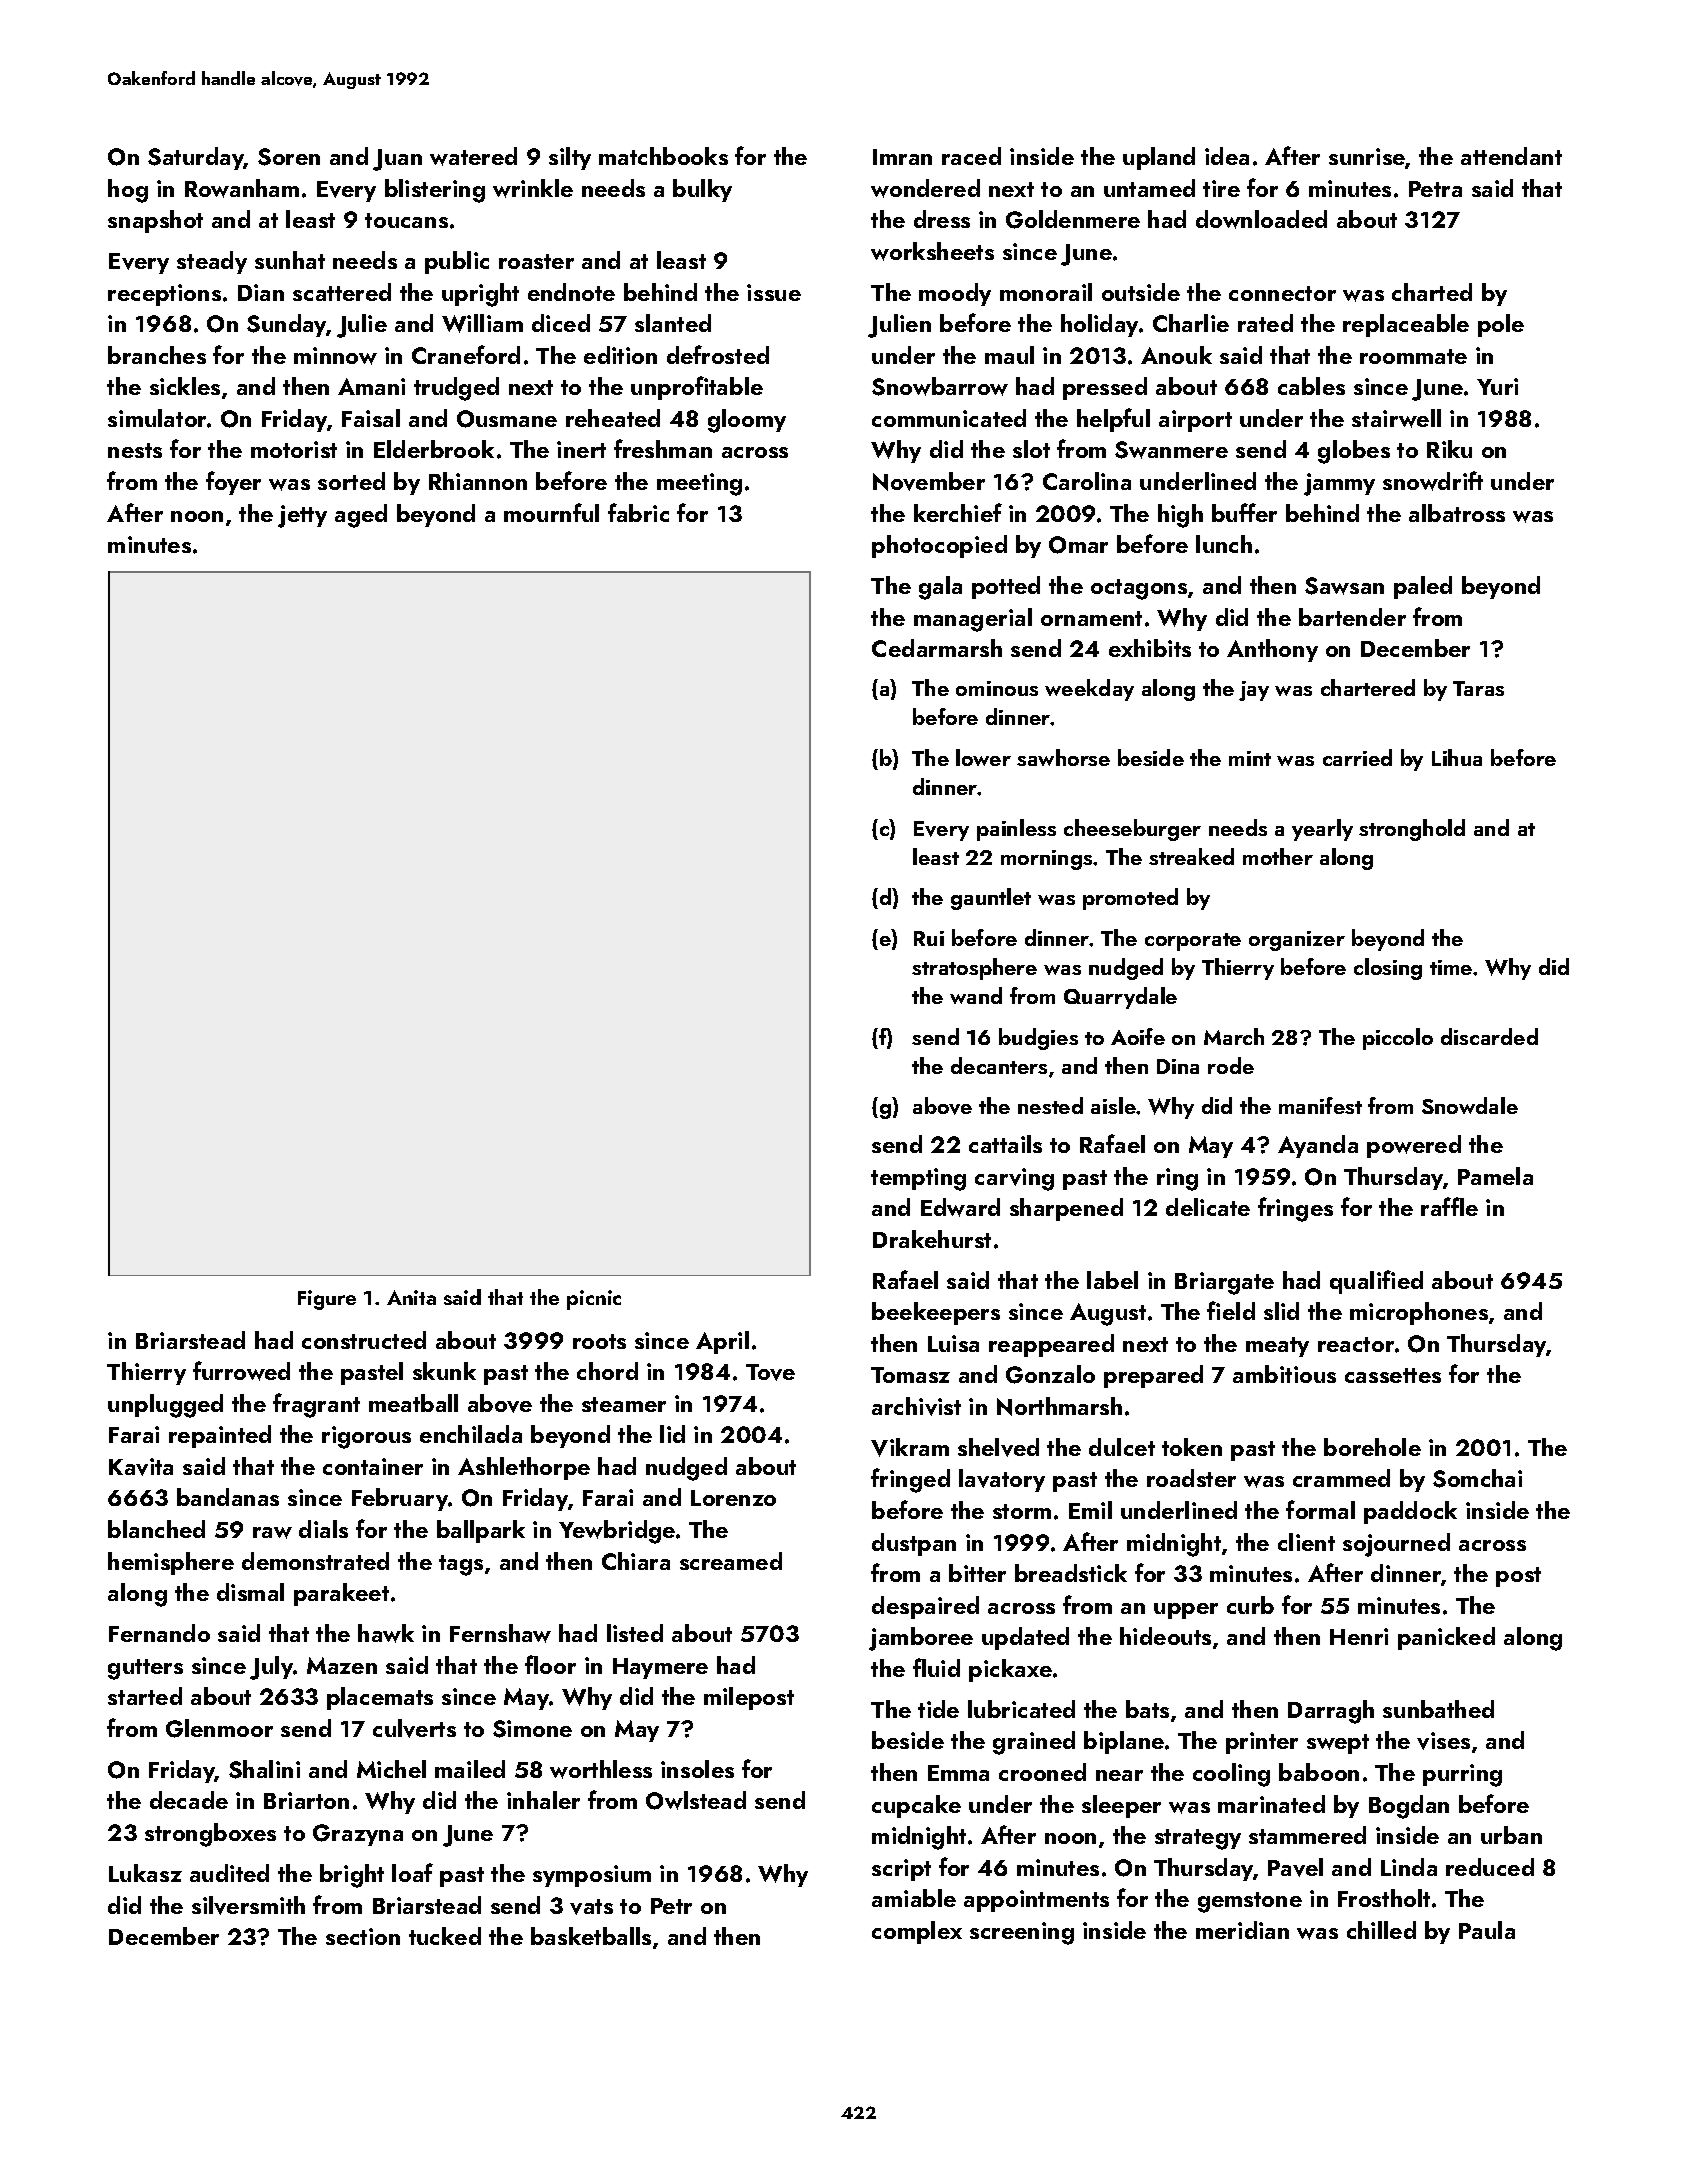 This screenshot has height=2178, width=1683. I want to click on mournful, so click(551, 512).
